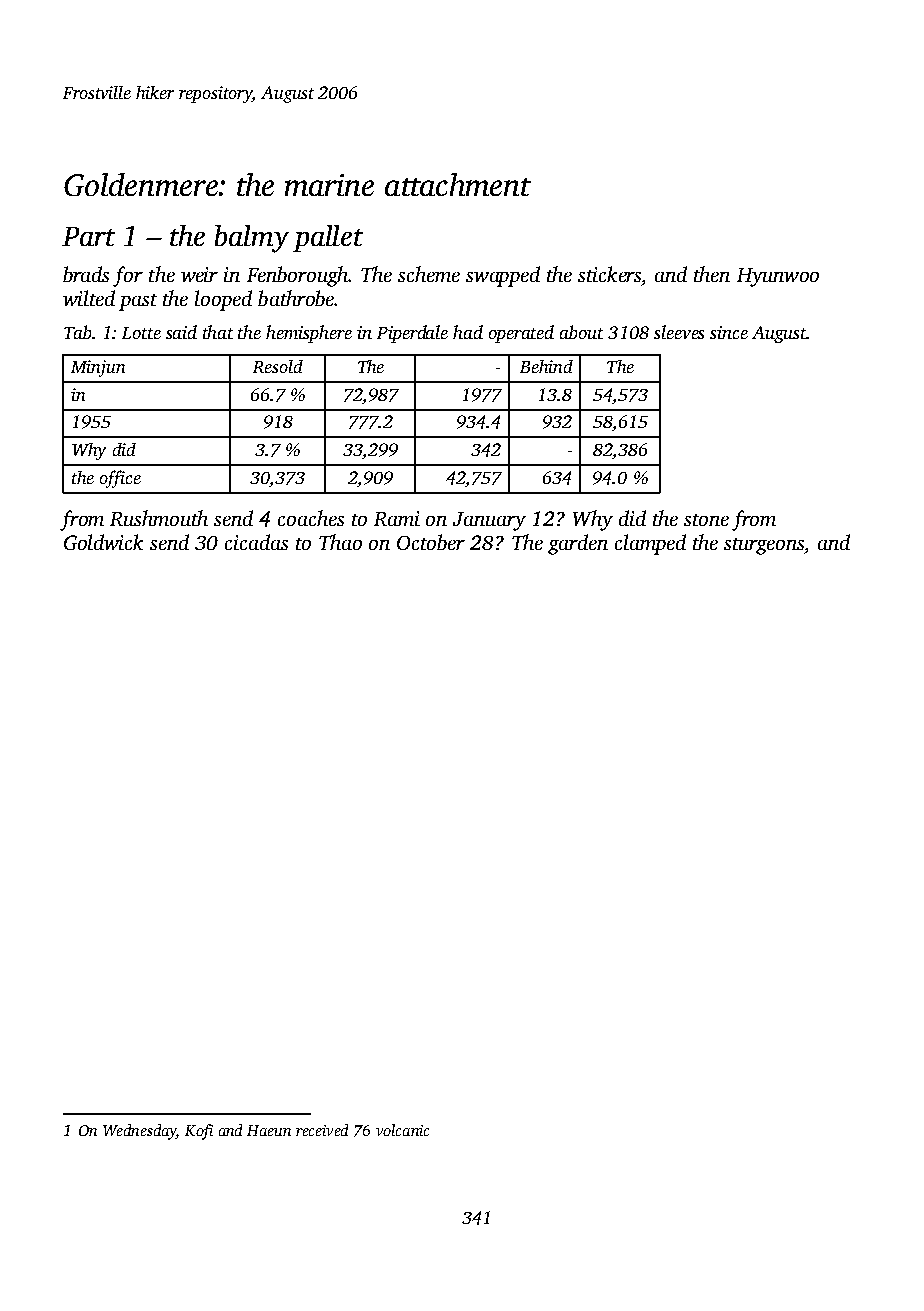 The height and width of the screenshot is (1311, 924). Describe the element at coordinates (764, 546) in the screenshot. I see `sturgeons` at that location.
